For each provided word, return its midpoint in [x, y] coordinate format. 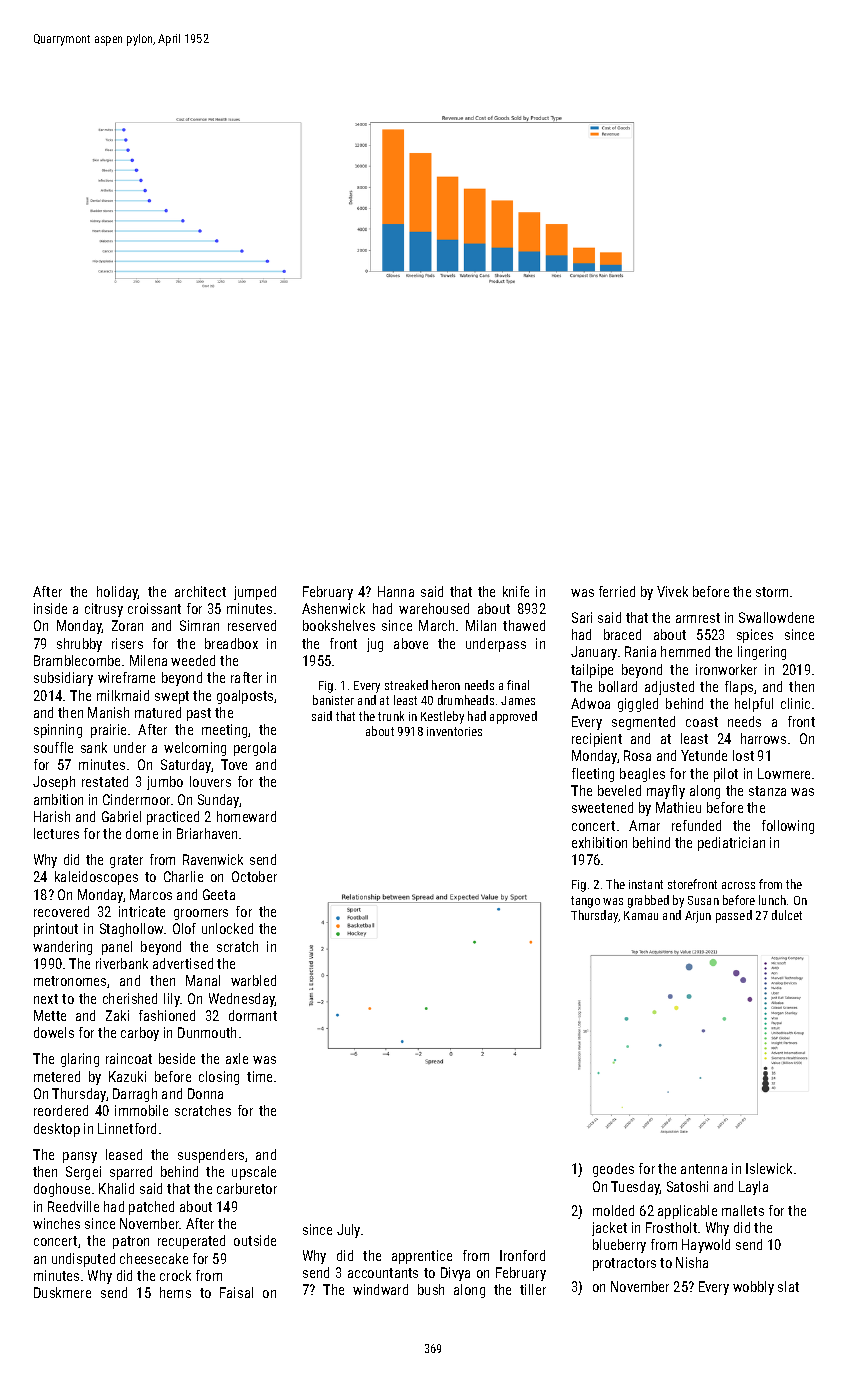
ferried [617, 591]
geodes [613, 1170]
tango [585, 902]
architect [200, 591]
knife [516, 591]
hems [175, 1292]
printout [56, 930]
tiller [533, 1289]
